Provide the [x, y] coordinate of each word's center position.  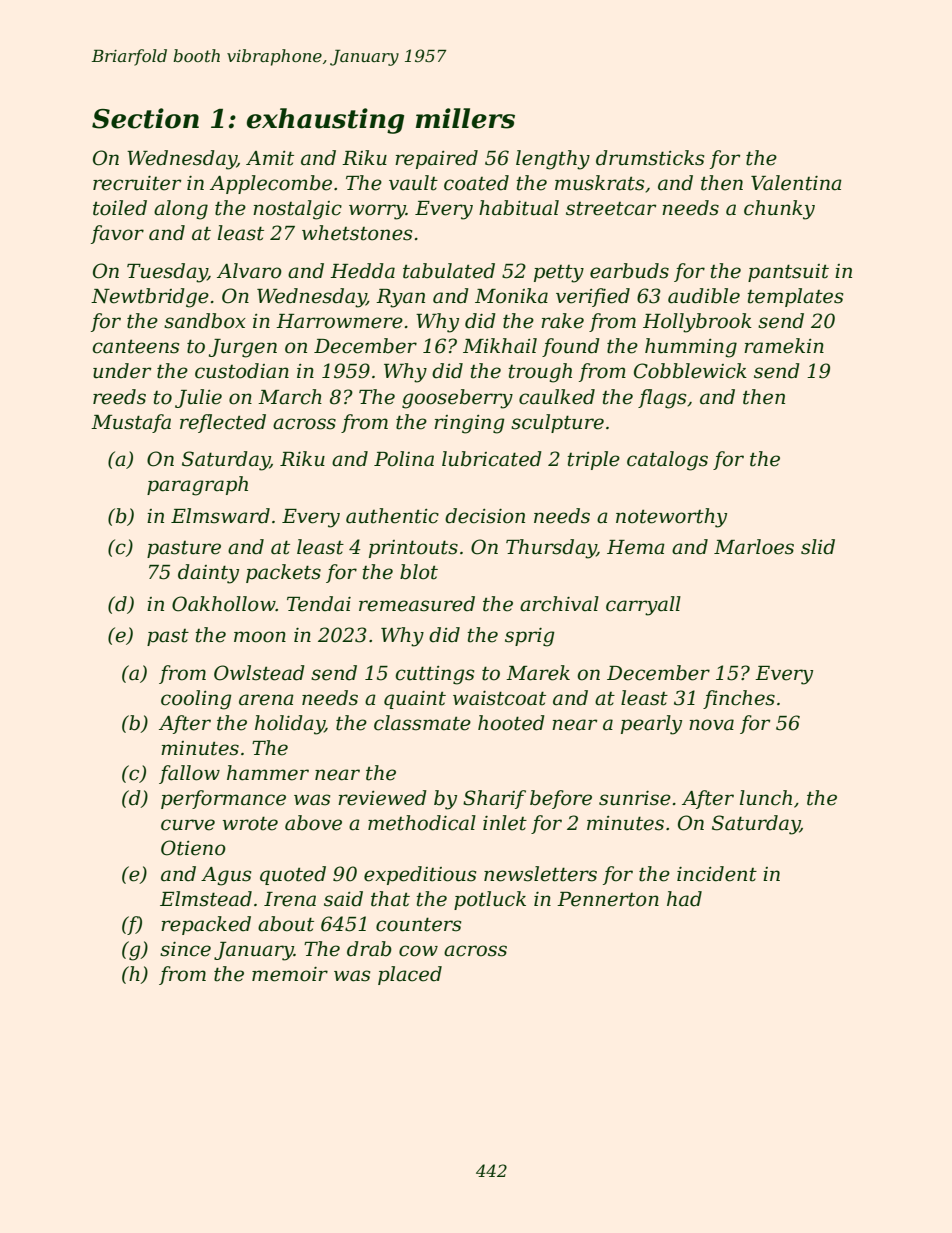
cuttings [434, 675]
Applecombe [271, 184]
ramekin [784, 346]
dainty [208, 574]
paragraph [197, 486]
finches [739, 699]
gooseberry [457, 399]
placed [410, 975]
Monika [511, 296]
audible [704, 296]
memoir [290, 974]
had [684, 899]
